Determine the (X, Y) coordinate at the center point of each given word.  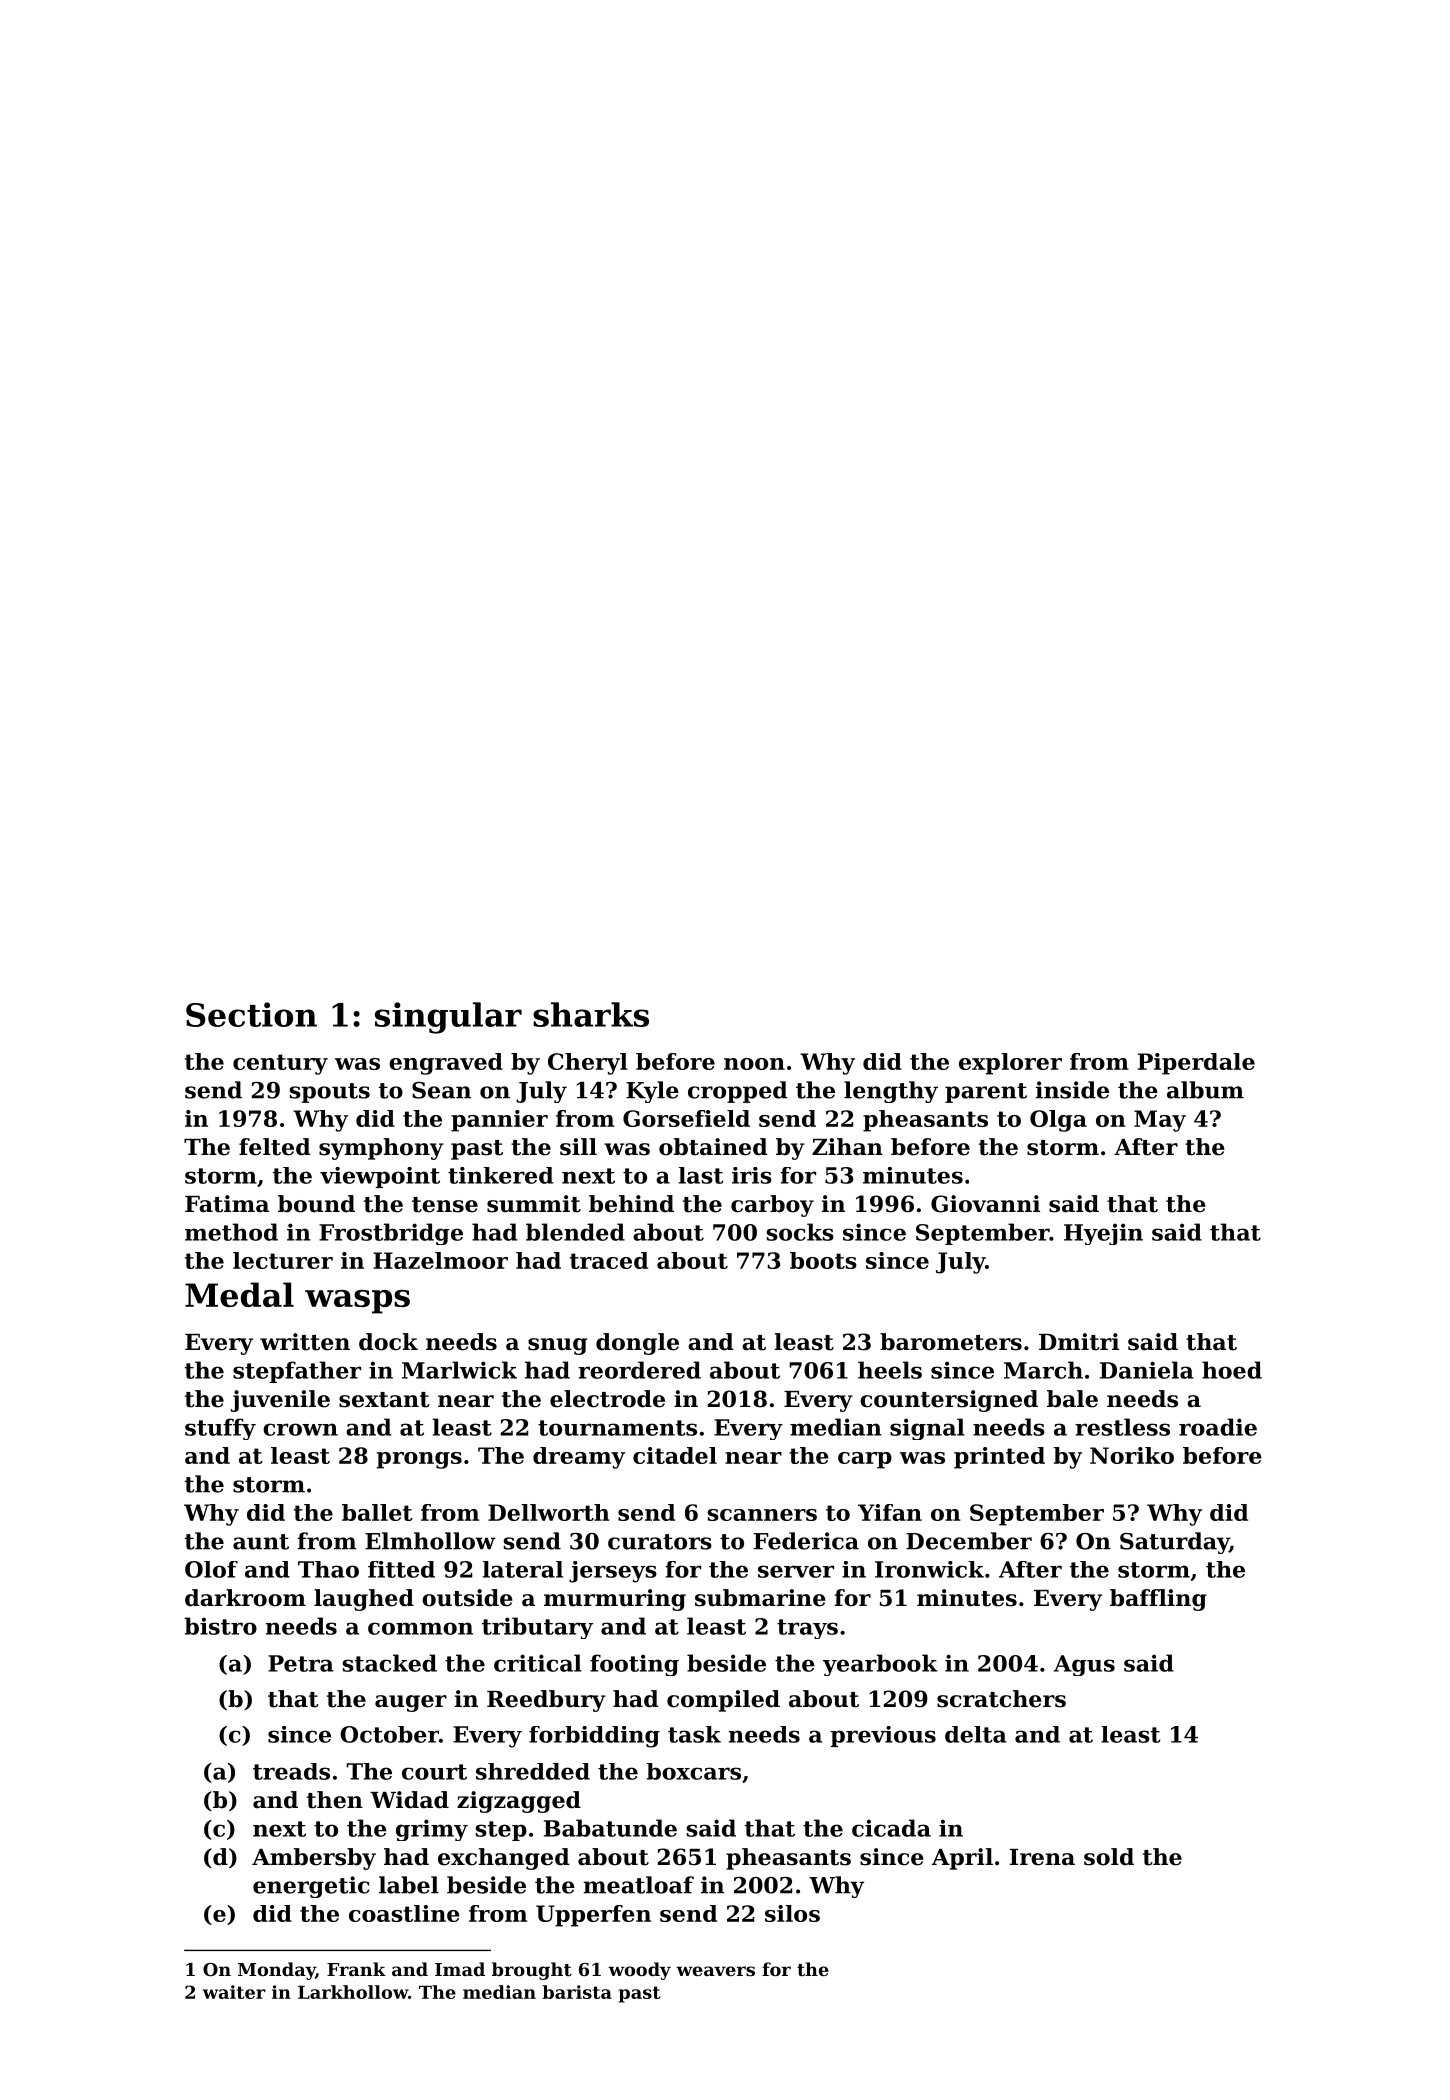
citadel (675, 1455)
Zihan (847, 1147)
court (434, 1772)
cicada (891, 1828)
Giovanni (985, 1204)
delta (976, 1734)
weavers (715, 1971)
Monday (277, 1971)
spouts (330, 1093)
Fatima (227, 1204)
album (1205, 1090)
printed (999, 1458)
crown (300, 1429)
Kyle (652, 1092)
